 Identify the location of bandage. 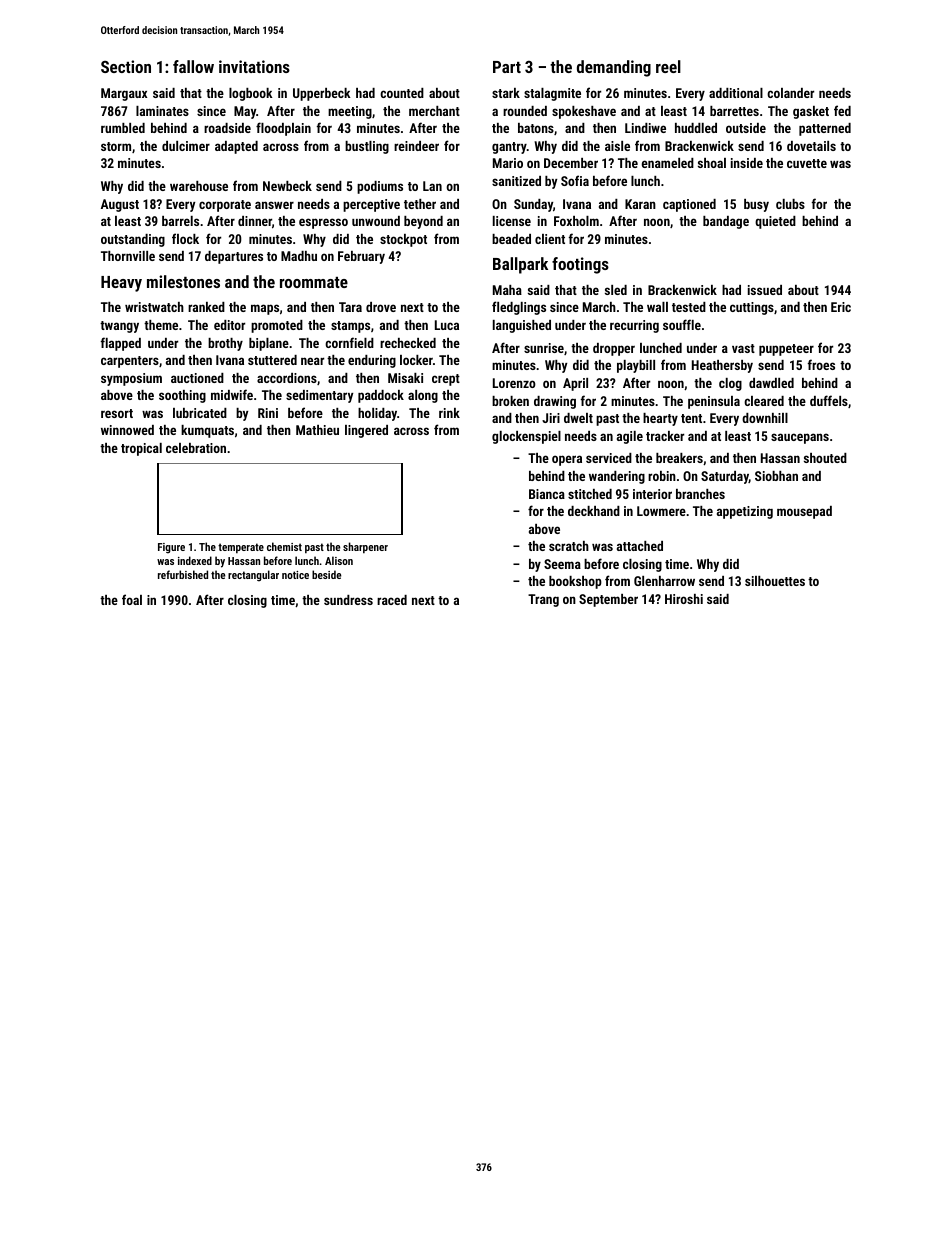
(726, 222).
